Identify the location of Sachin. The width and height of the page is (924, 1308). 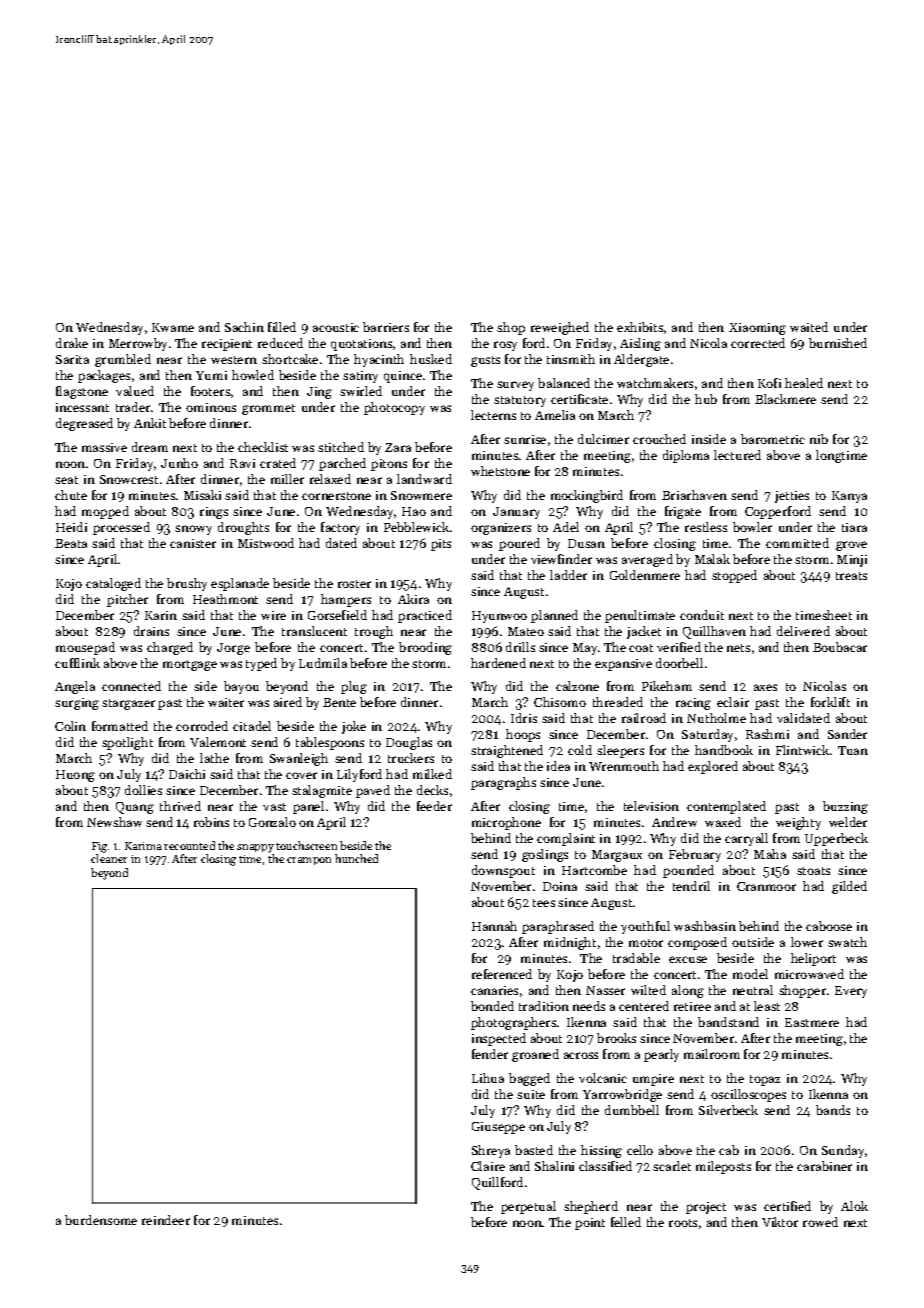
(244, 327).
